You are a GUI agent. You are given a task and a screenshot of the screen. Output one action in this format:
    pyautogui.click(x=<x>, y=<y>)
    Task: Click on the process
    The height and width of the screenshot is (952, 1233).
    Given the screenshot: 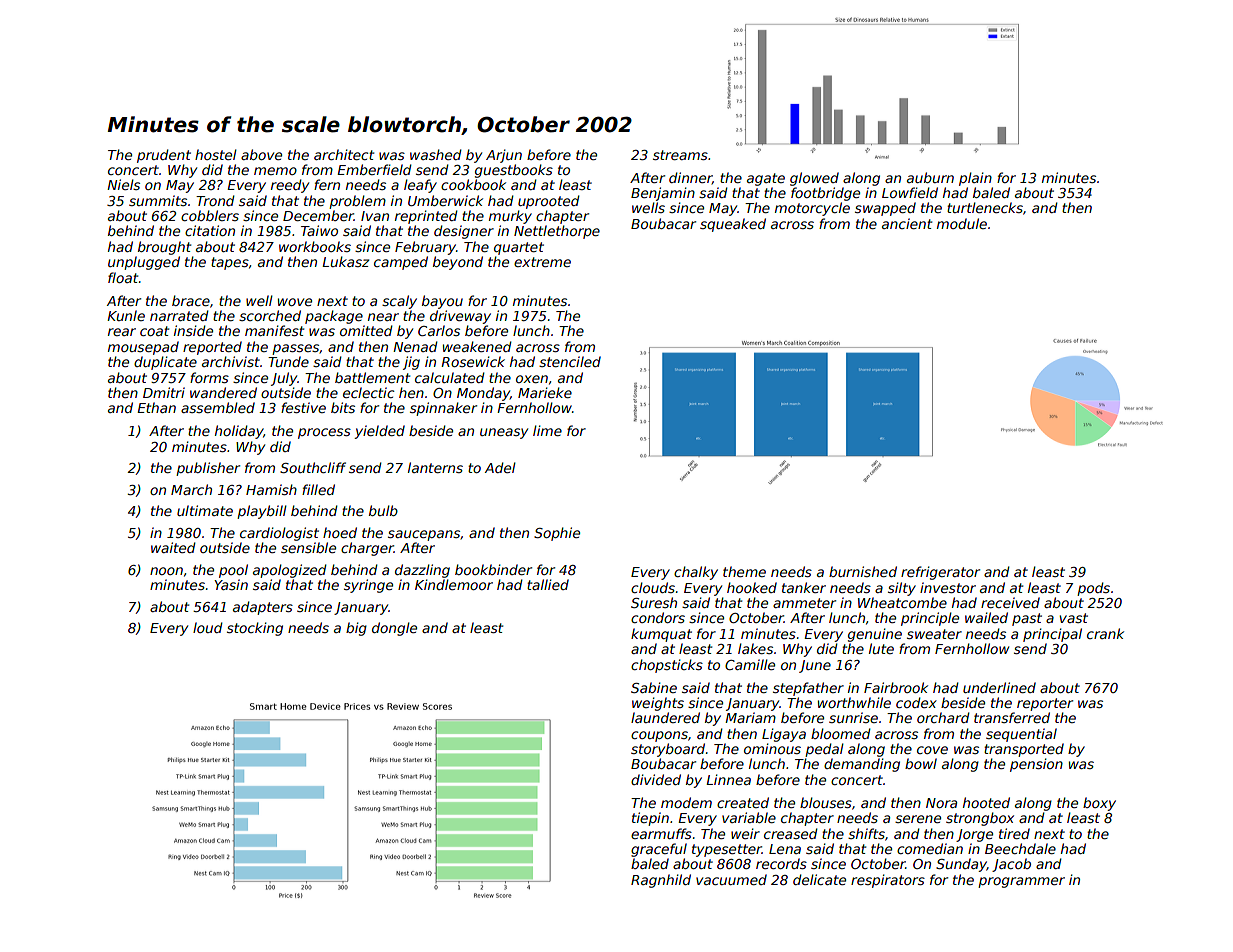 What is the action you would take?
    pyautogui.click(x=324, y=433)
